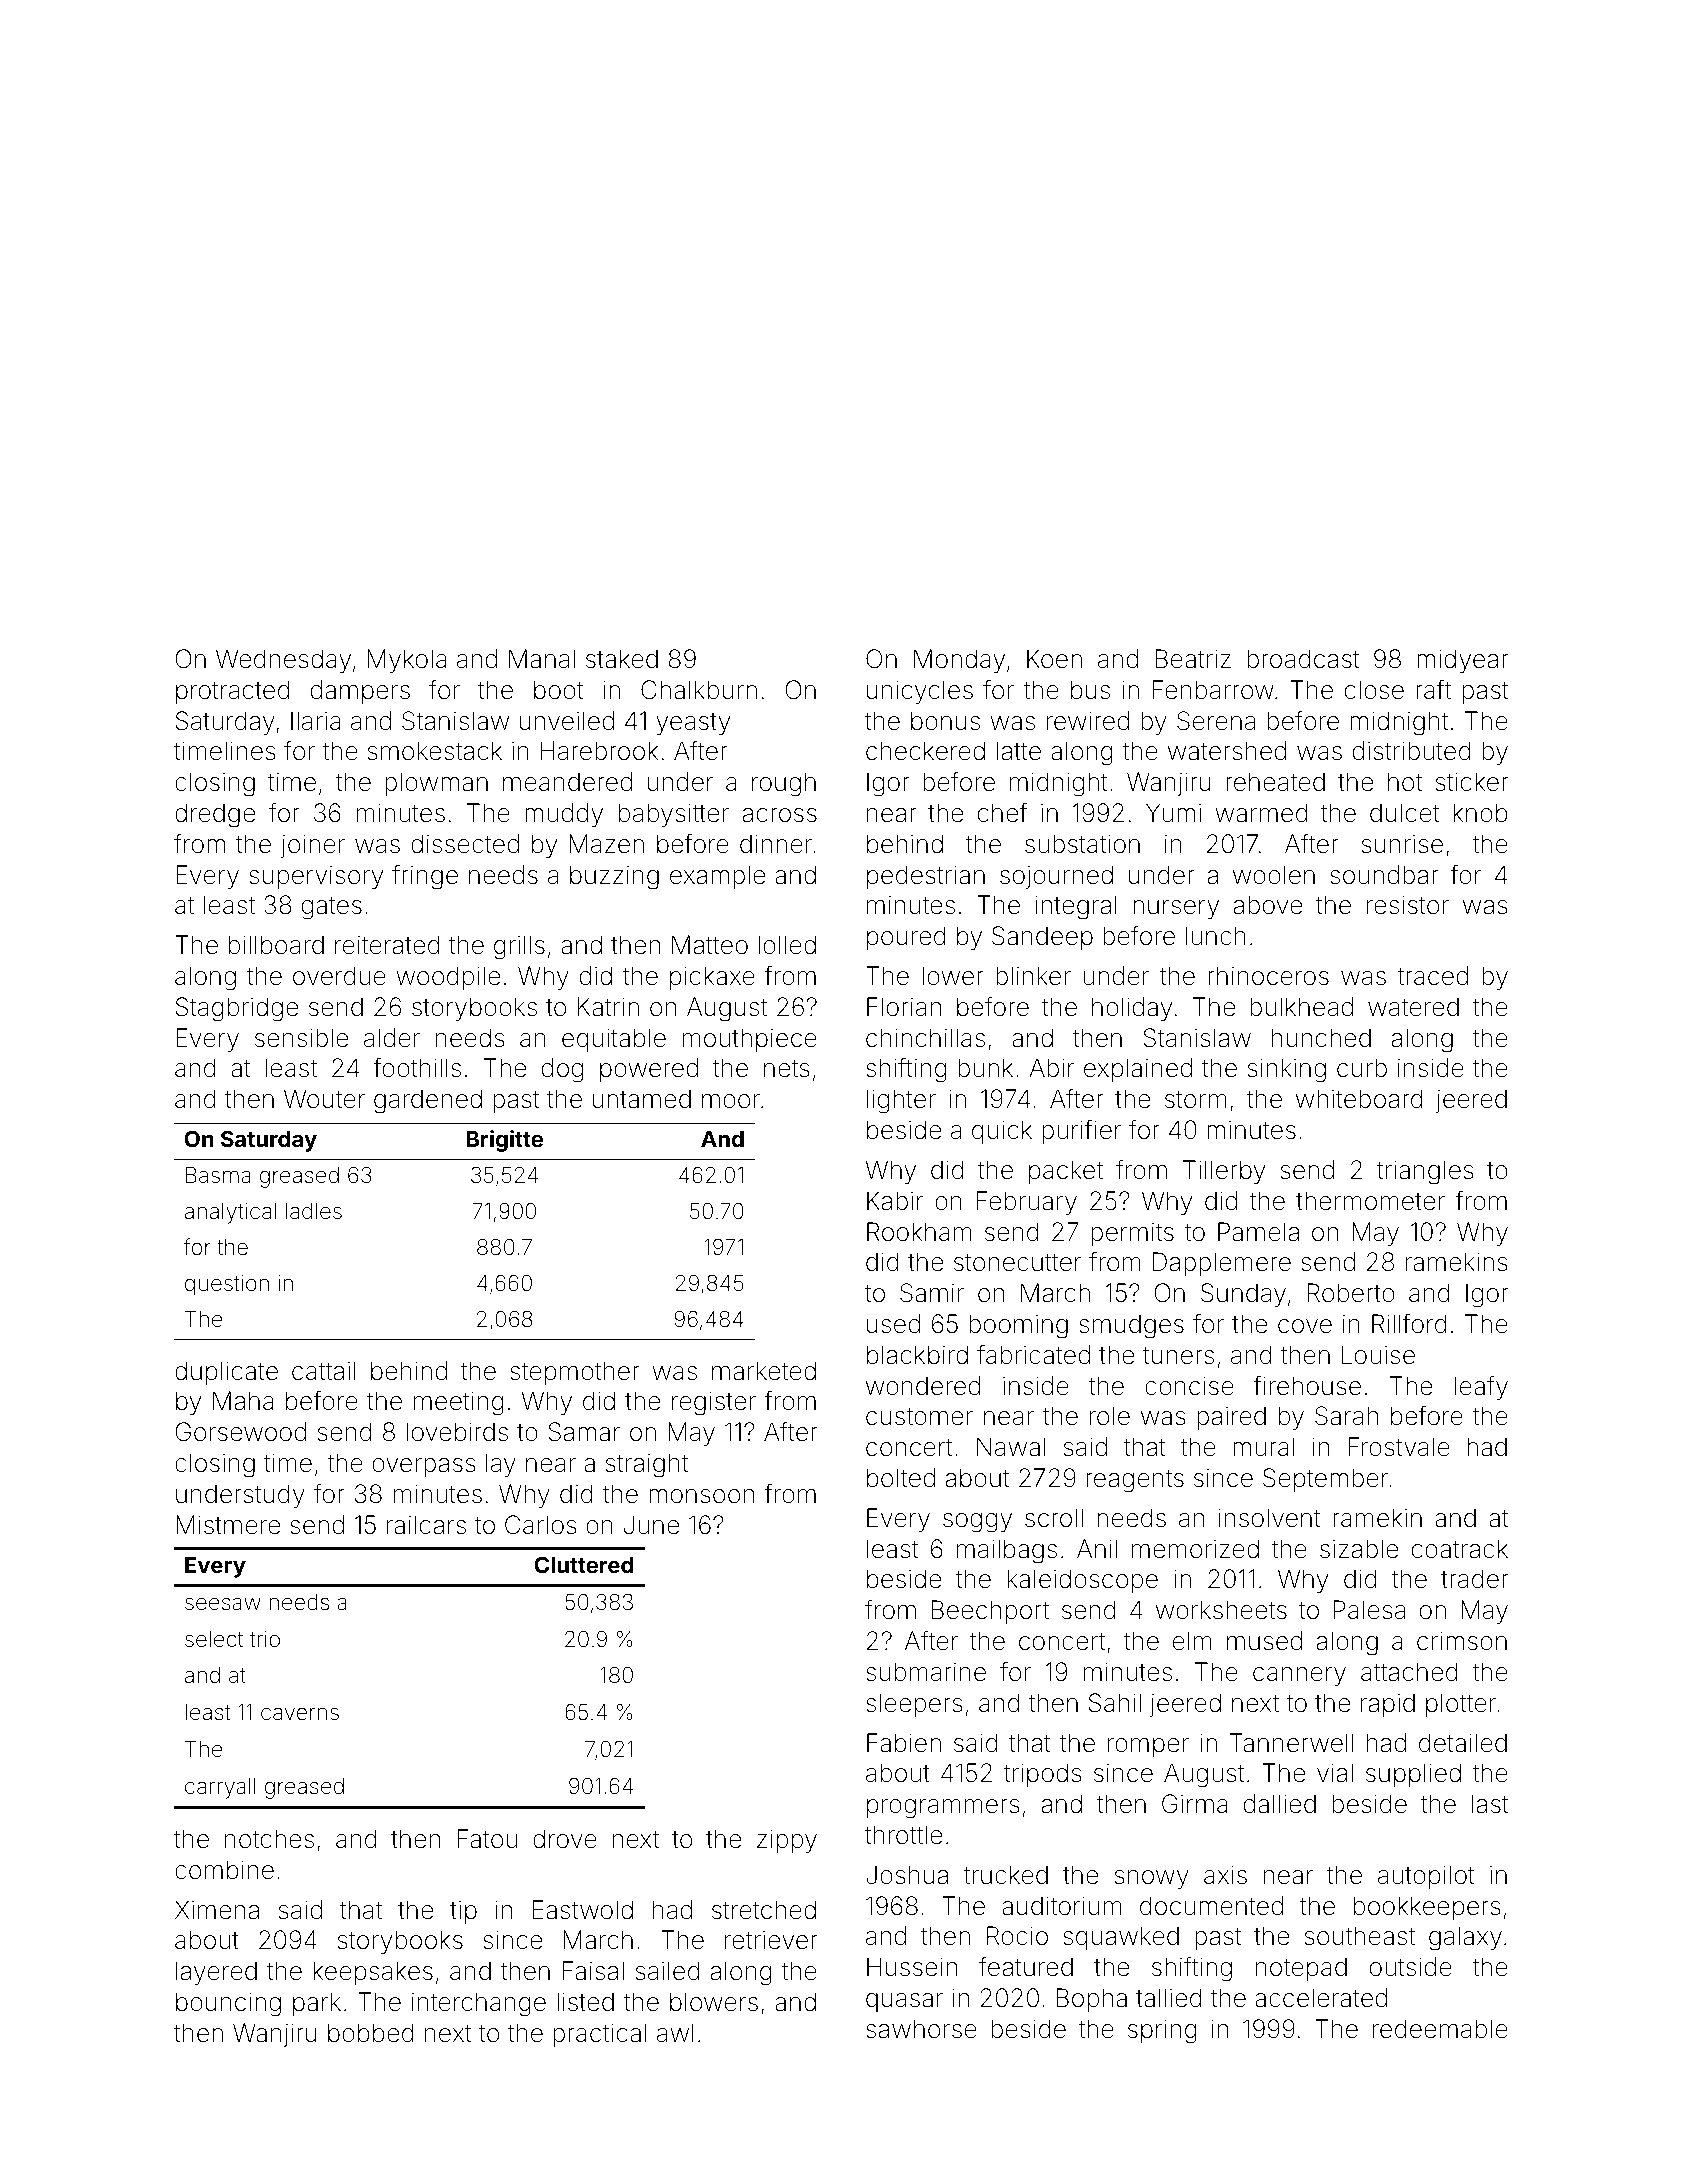 The image size is (1683, 2178). What do you see at coordinates (1432, 976) in the page?
I see `traced` at bounding box center [1432, 976].
